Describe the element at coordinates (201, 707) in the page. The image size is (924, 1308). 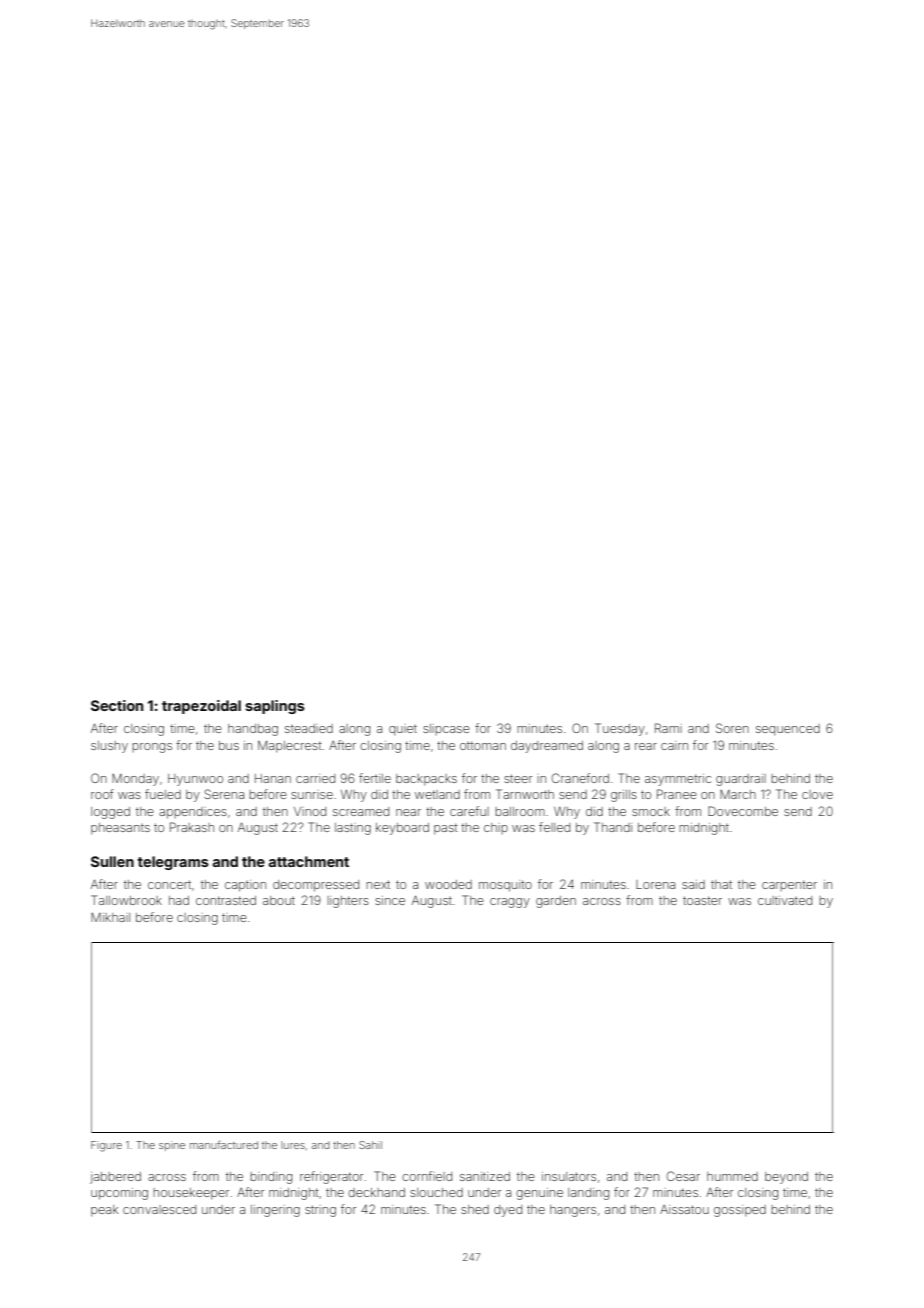
I see `trapezoidal` at that location.
